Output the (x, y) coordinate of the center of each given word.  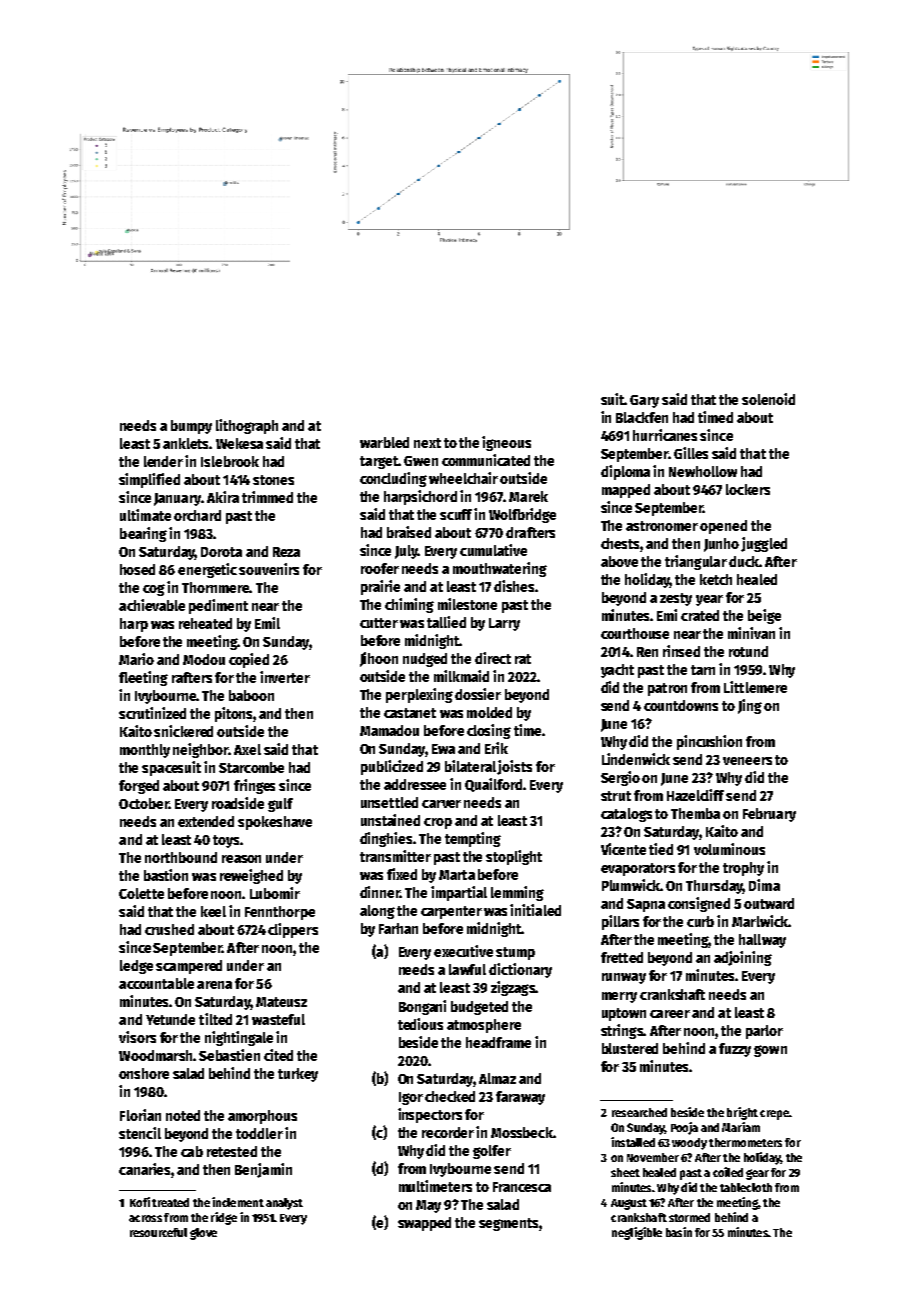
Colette (141, 893)
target (379, 462)
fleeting (143, 678)
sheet (625, 1172)
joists (514, 767)
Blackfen (642, 417)
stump (515, 953)
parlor (764, 1032)
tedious (420, 1024)
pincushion (709, 742)
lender (163, 461)
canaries (145, 1169)
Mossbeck (522, 1132)
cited (278, 1055)
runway (624, 978)
